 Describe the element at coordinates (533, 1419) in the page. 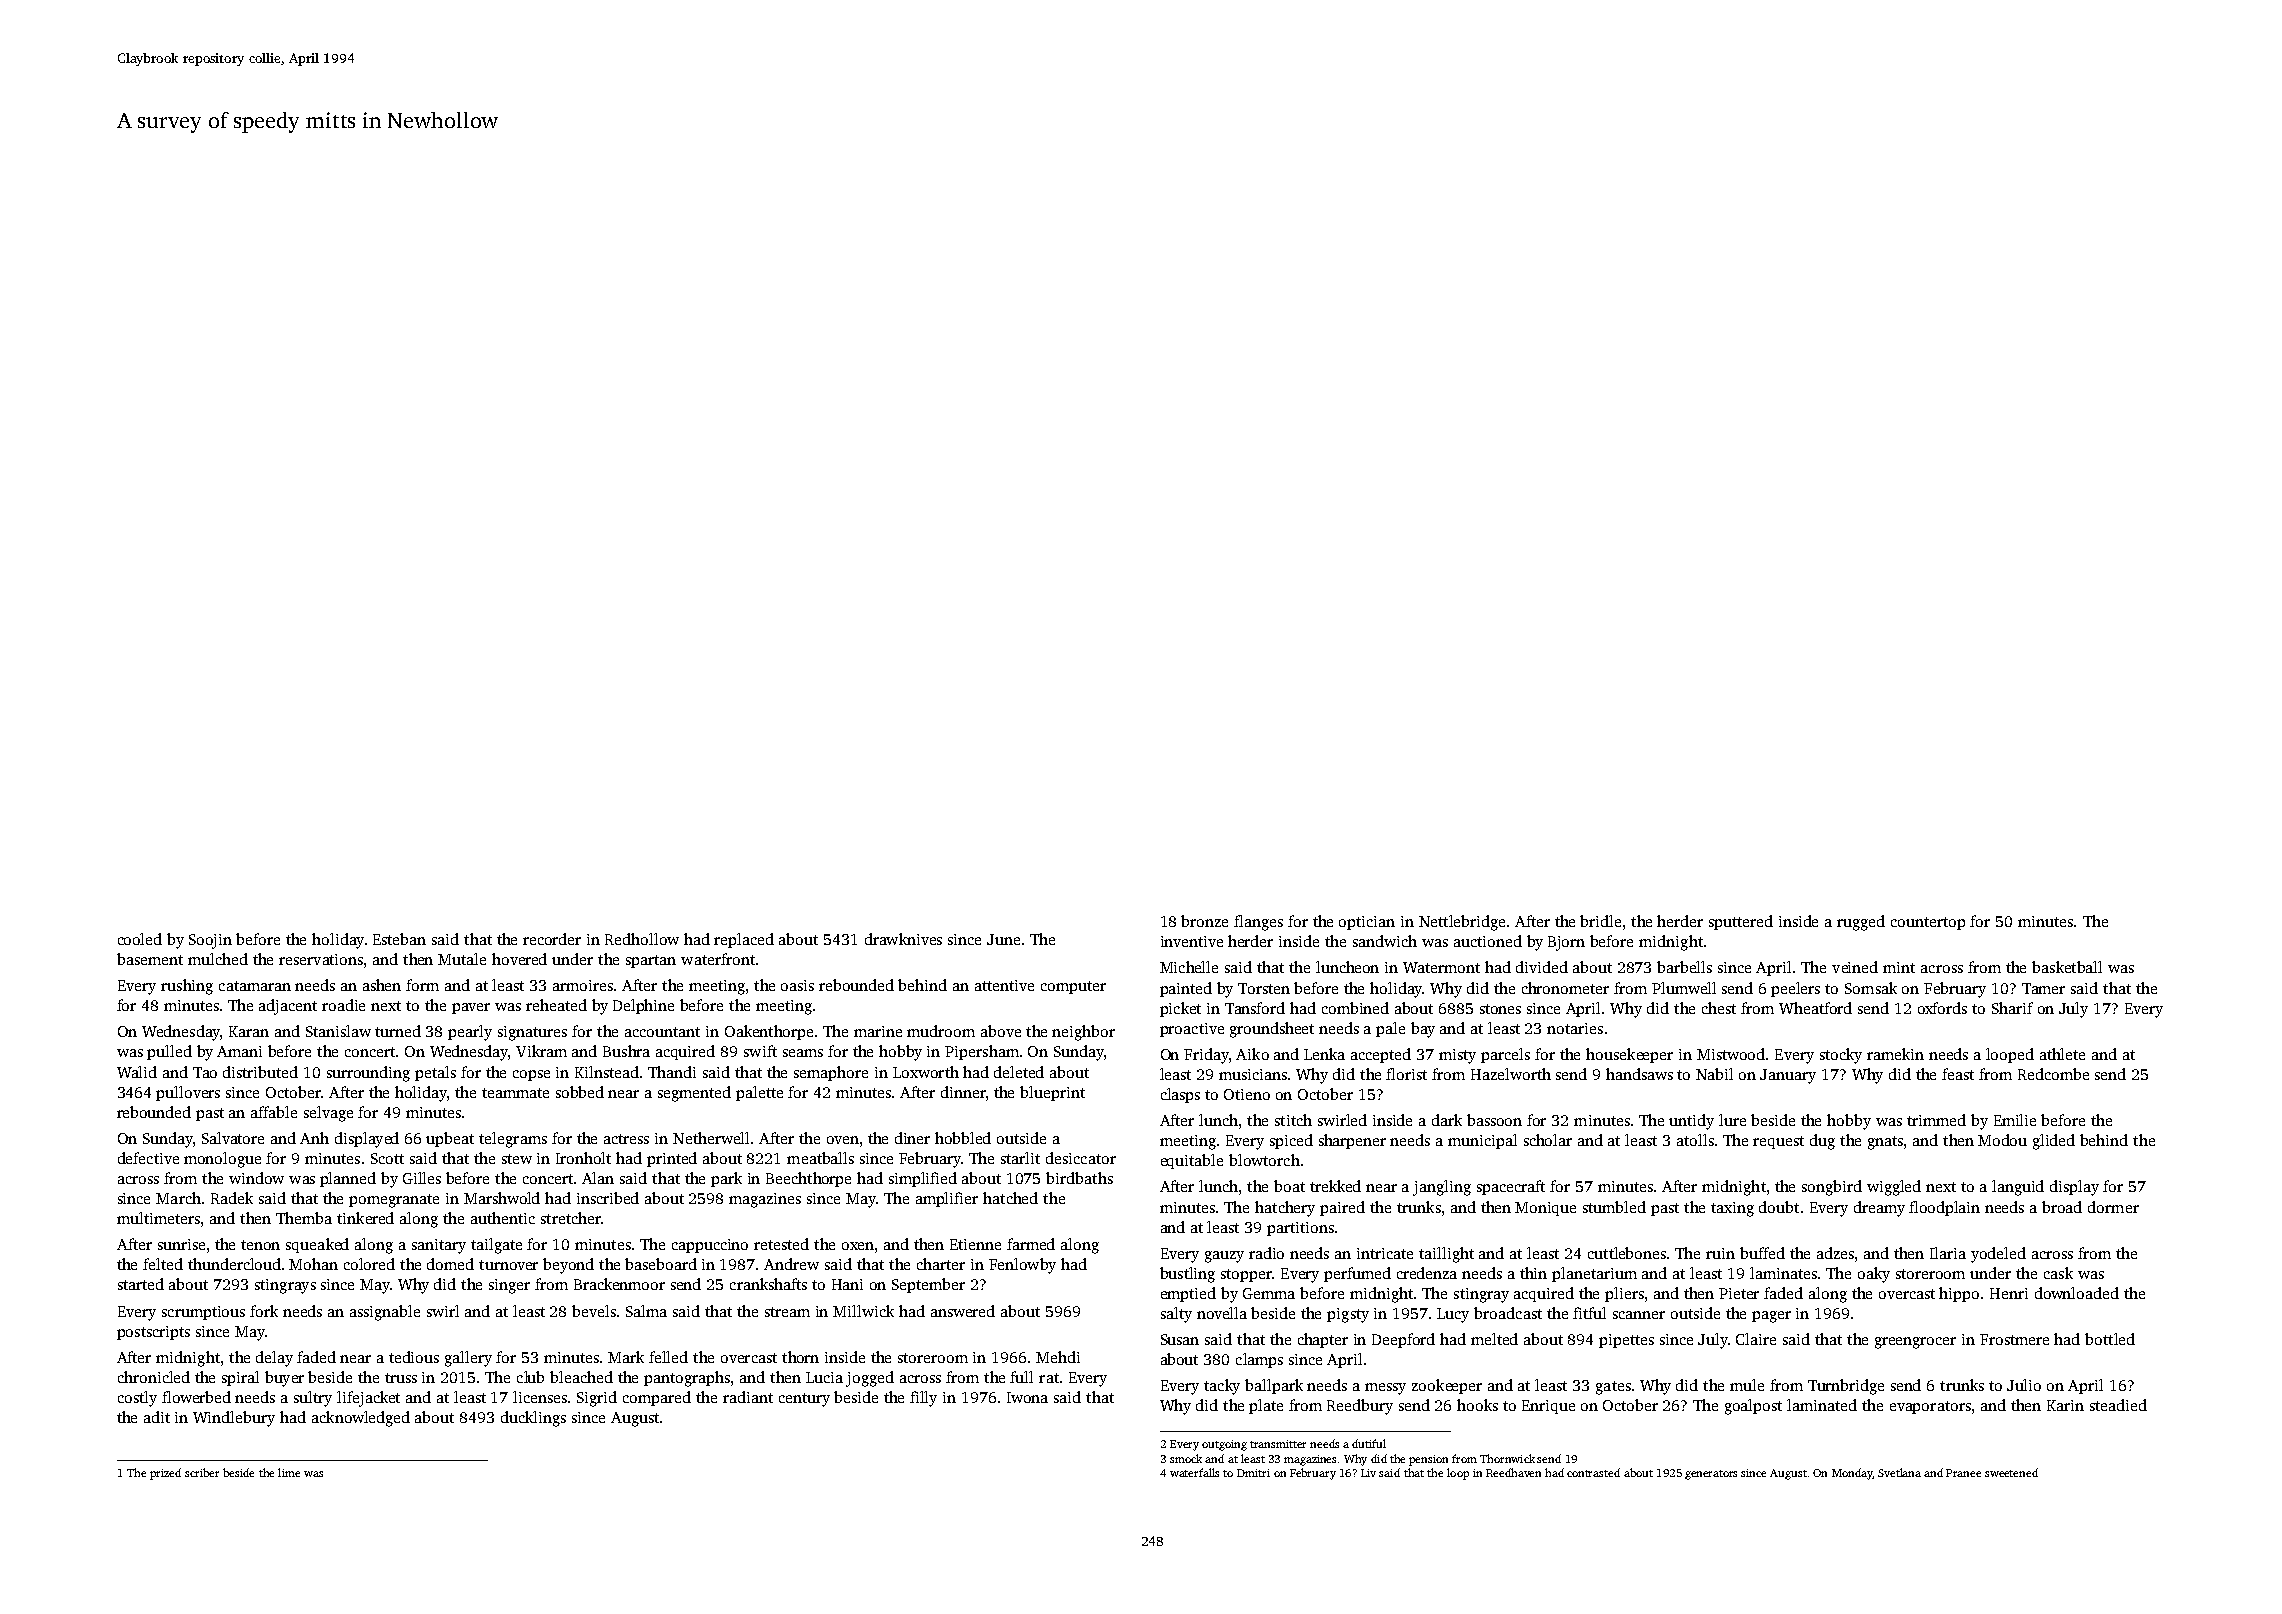

I see `ducklings` at that location.
